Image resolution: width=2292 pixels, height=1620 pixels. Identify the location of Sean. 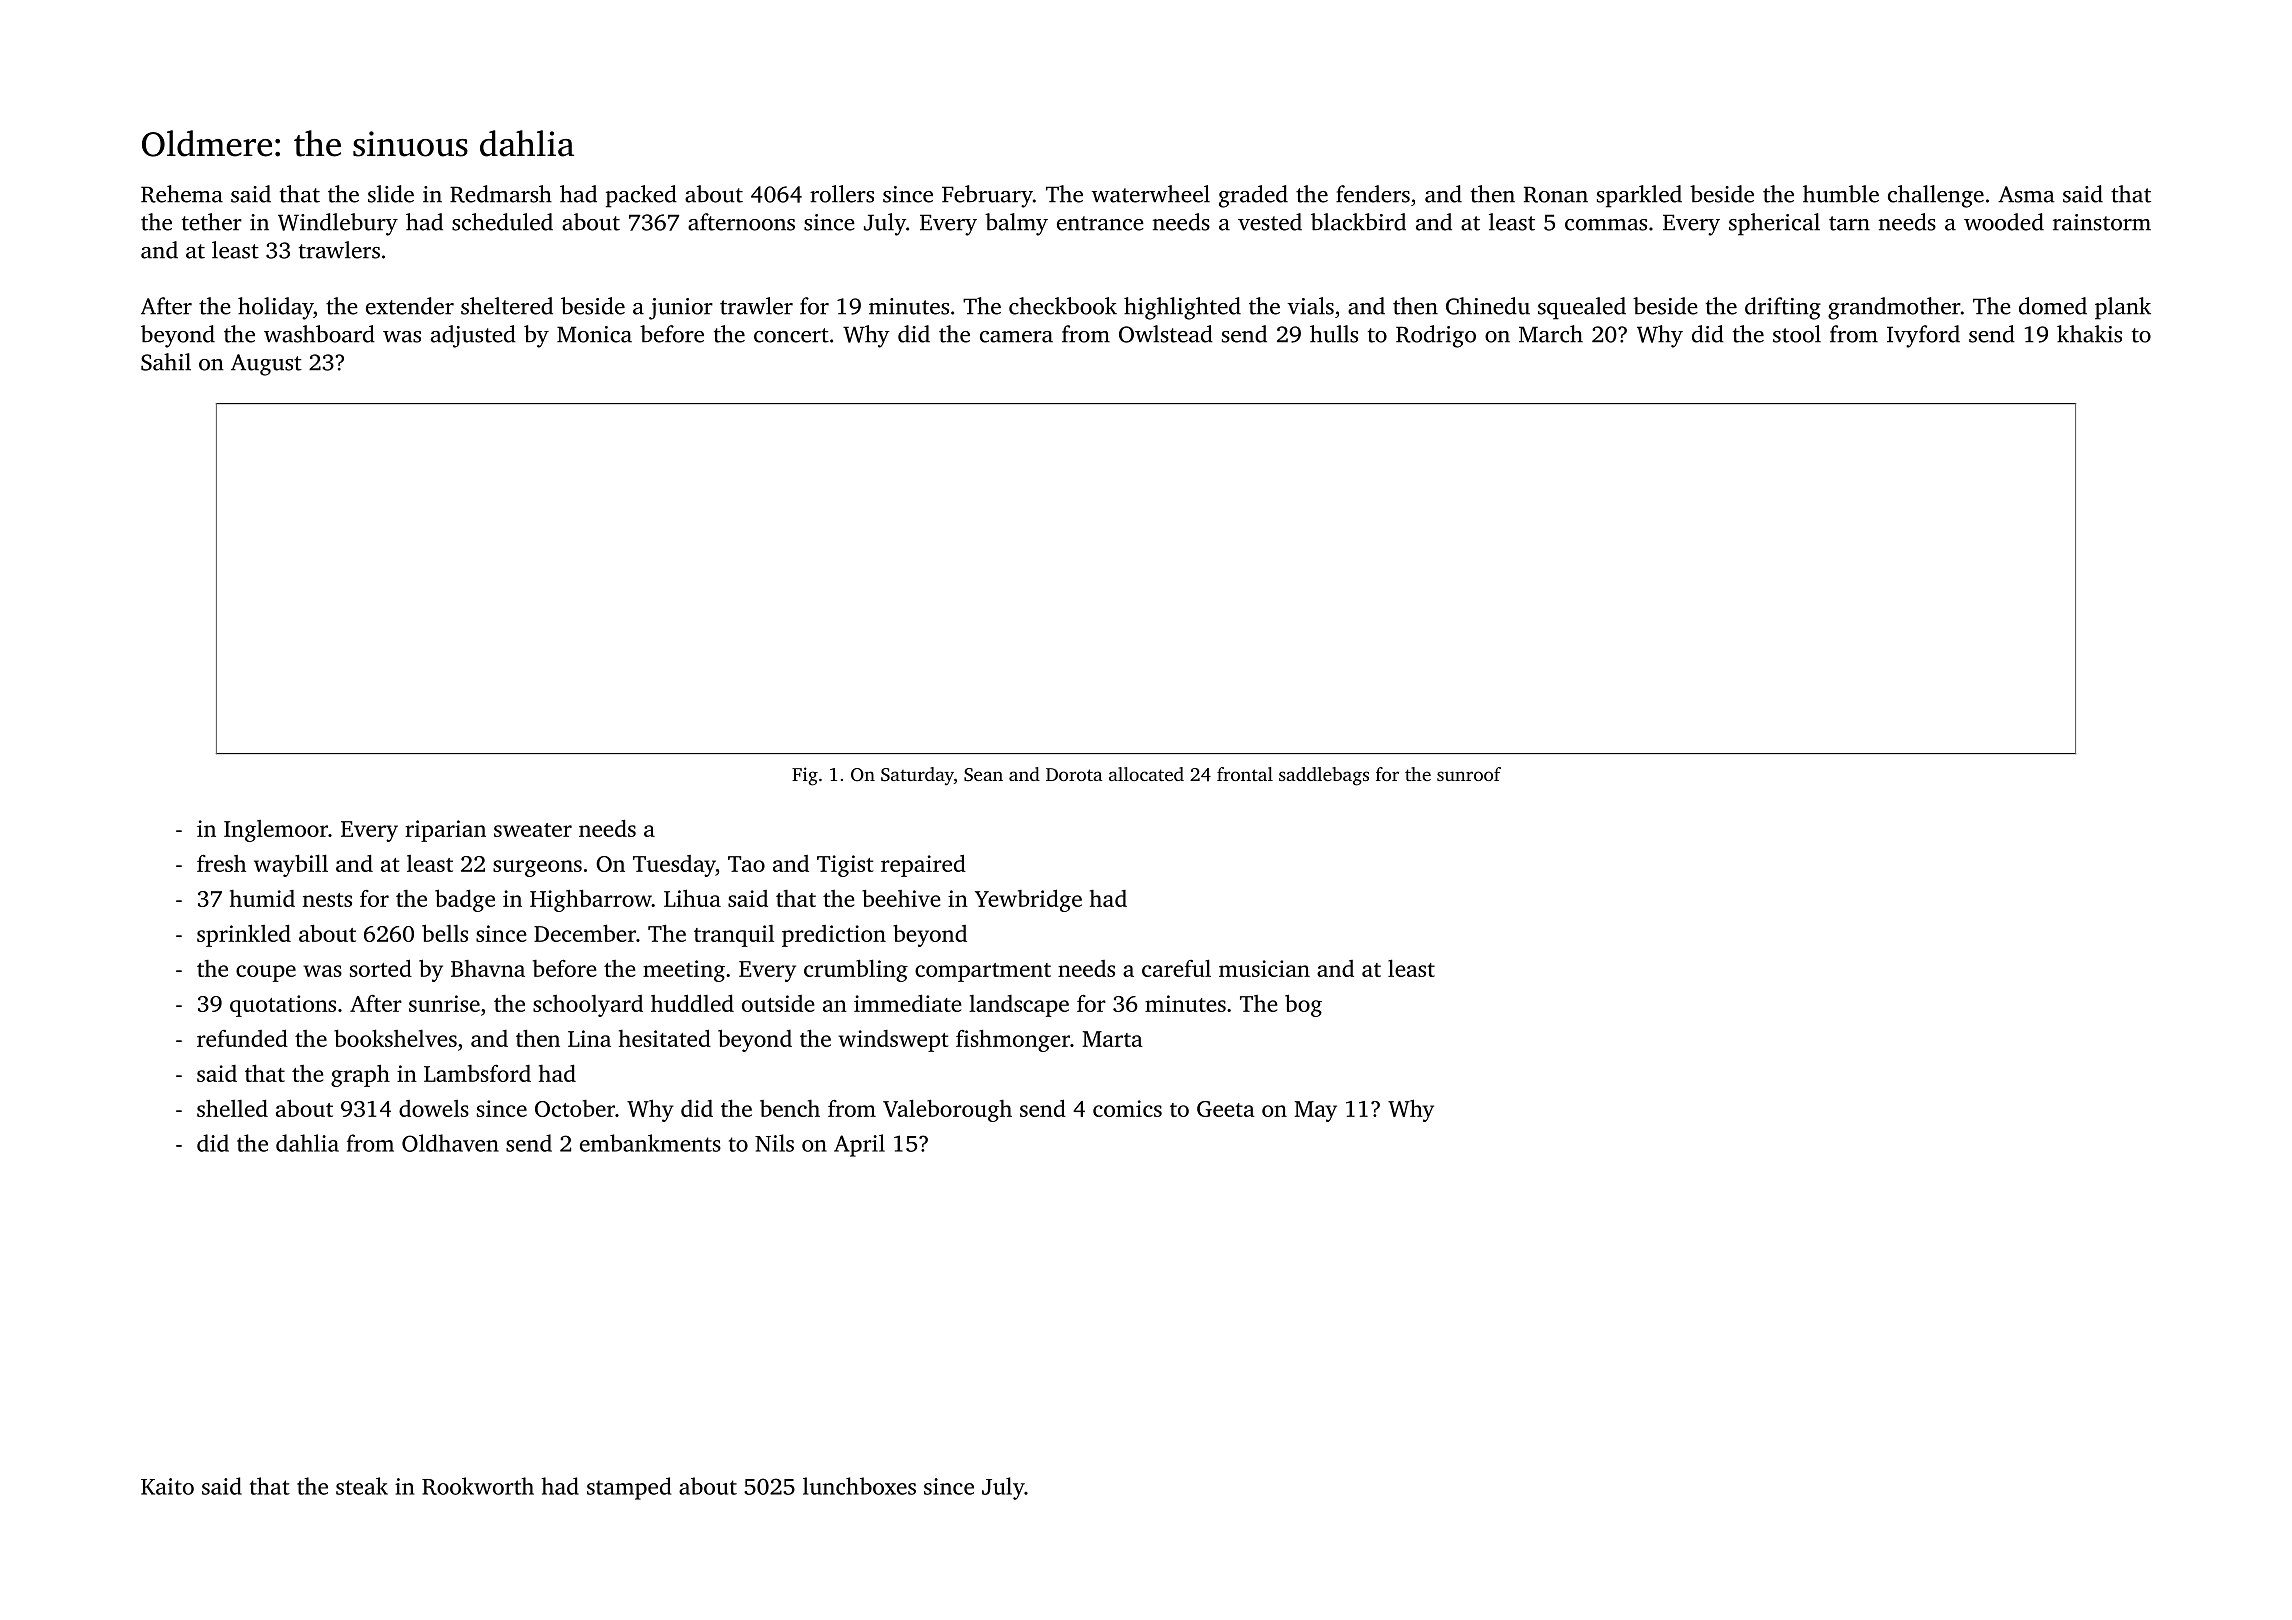
(983, 775).
